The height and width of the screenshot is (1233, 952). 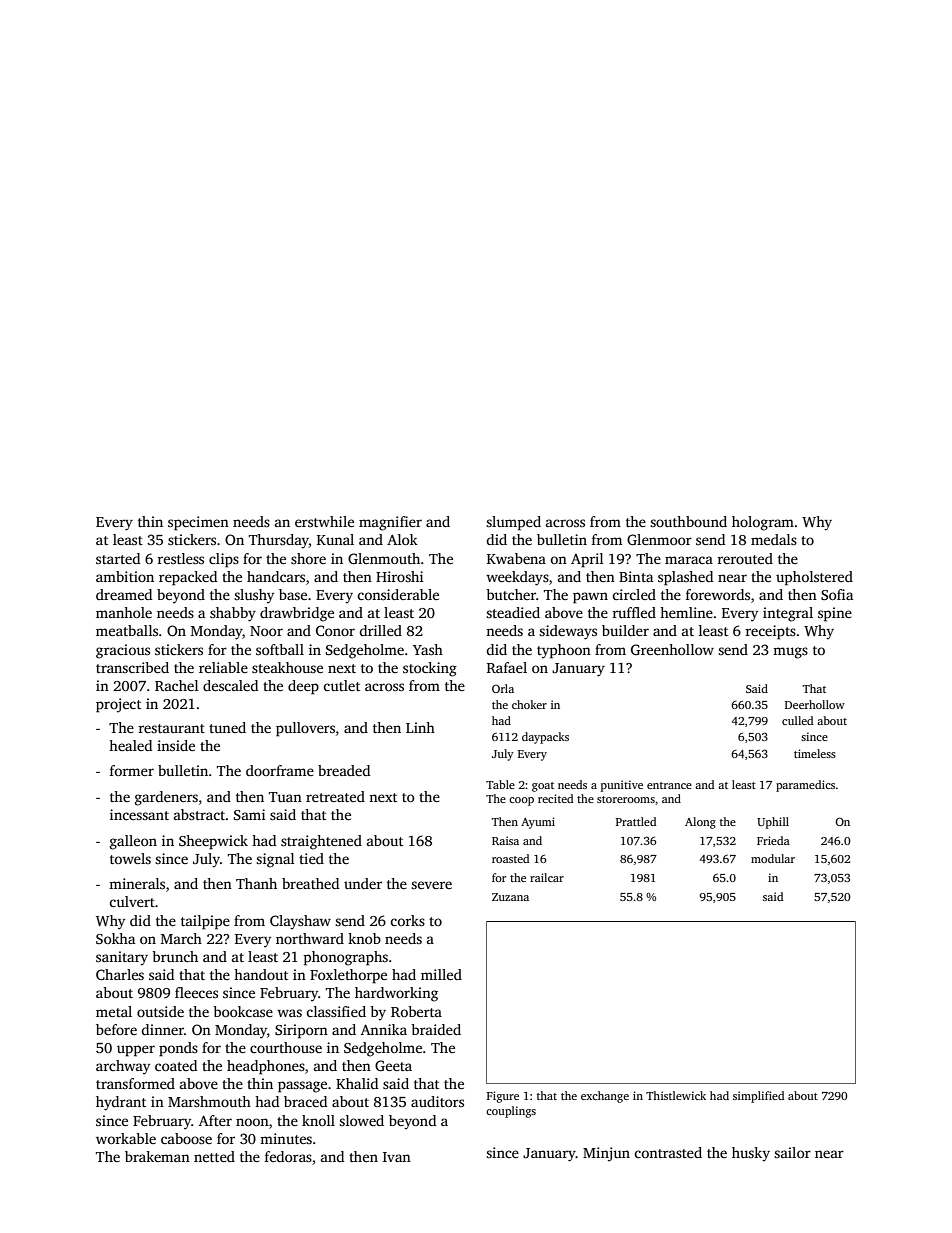 What do you see at coordinates (763, 523) in the screenshot?
I see `hologram` at bounding box center [763, 523].
